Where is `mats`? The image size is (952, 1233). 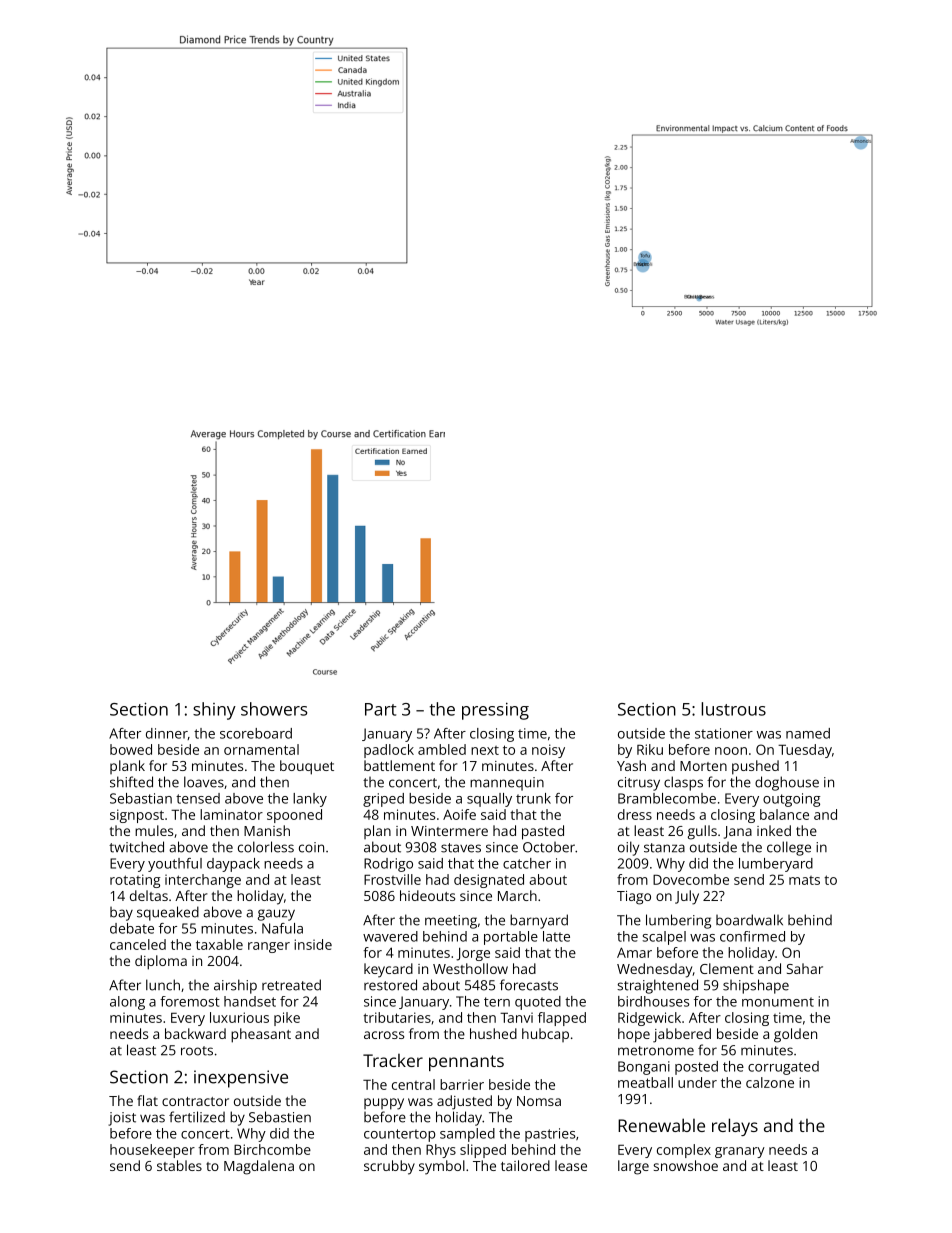 mats is located at coordinates (804, 880).
